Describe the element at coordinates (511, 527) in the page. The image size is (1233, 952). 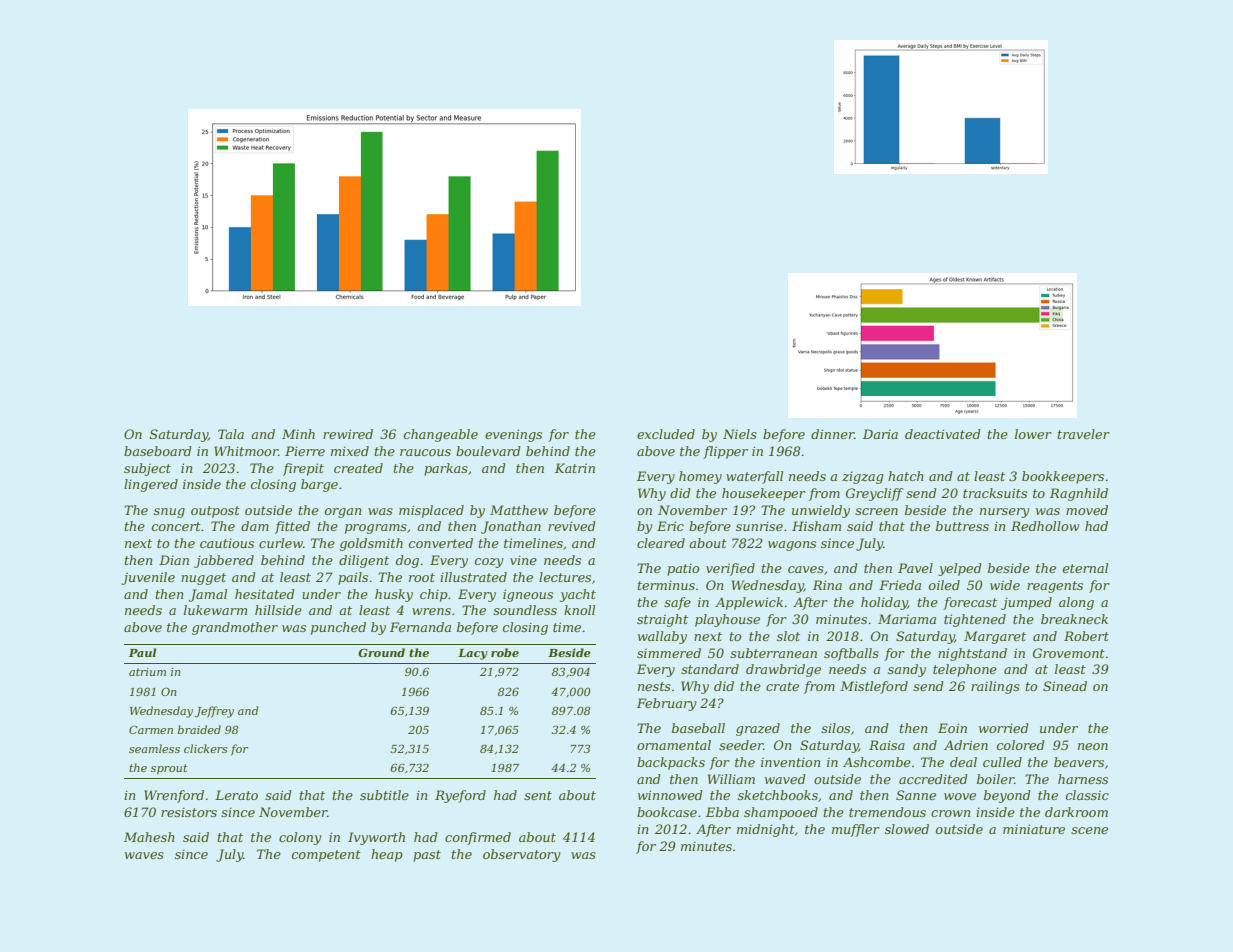
I see `Jonathan` at that location.
